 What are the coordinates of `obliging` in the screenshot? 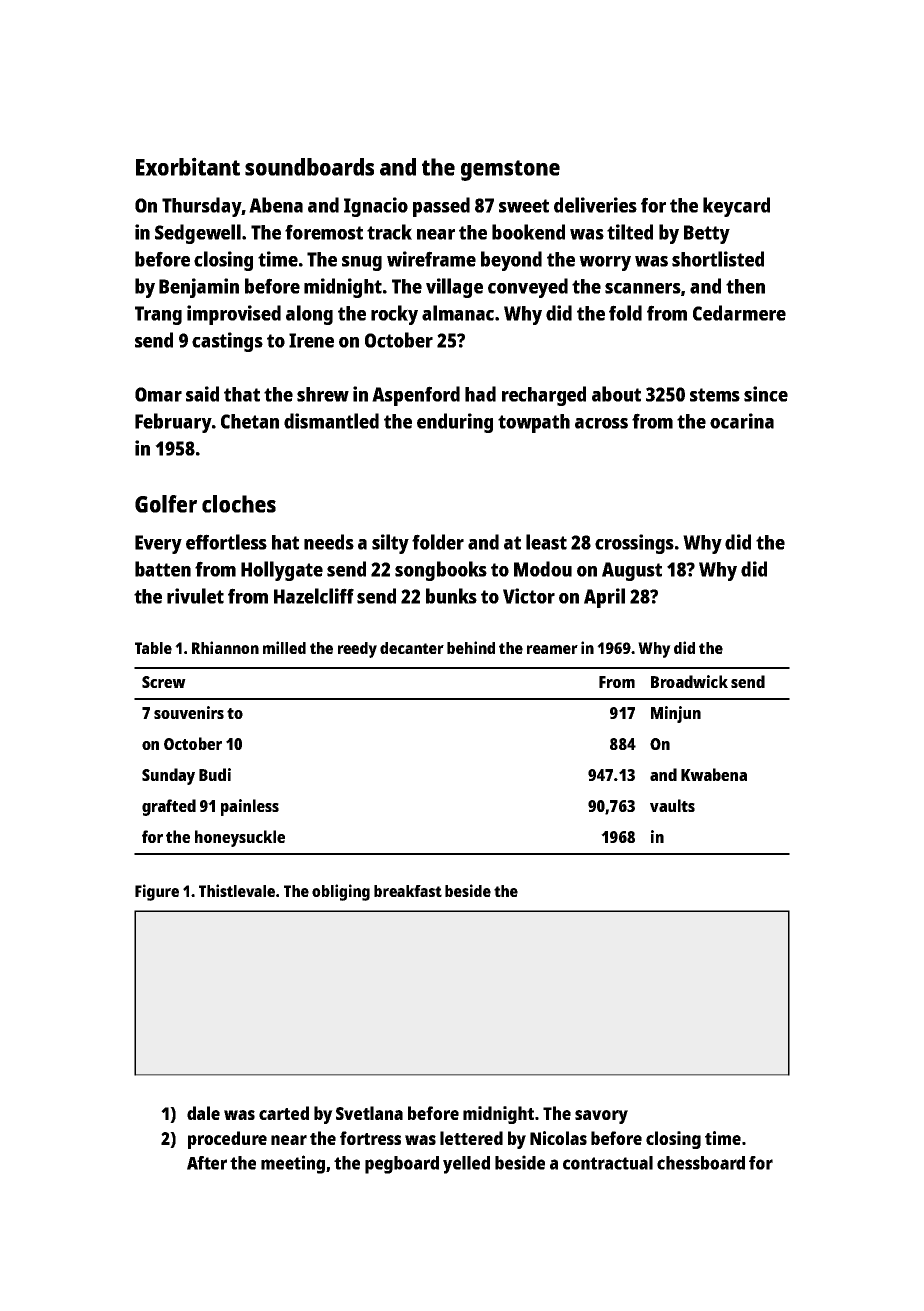 It's located at (341, 892).
